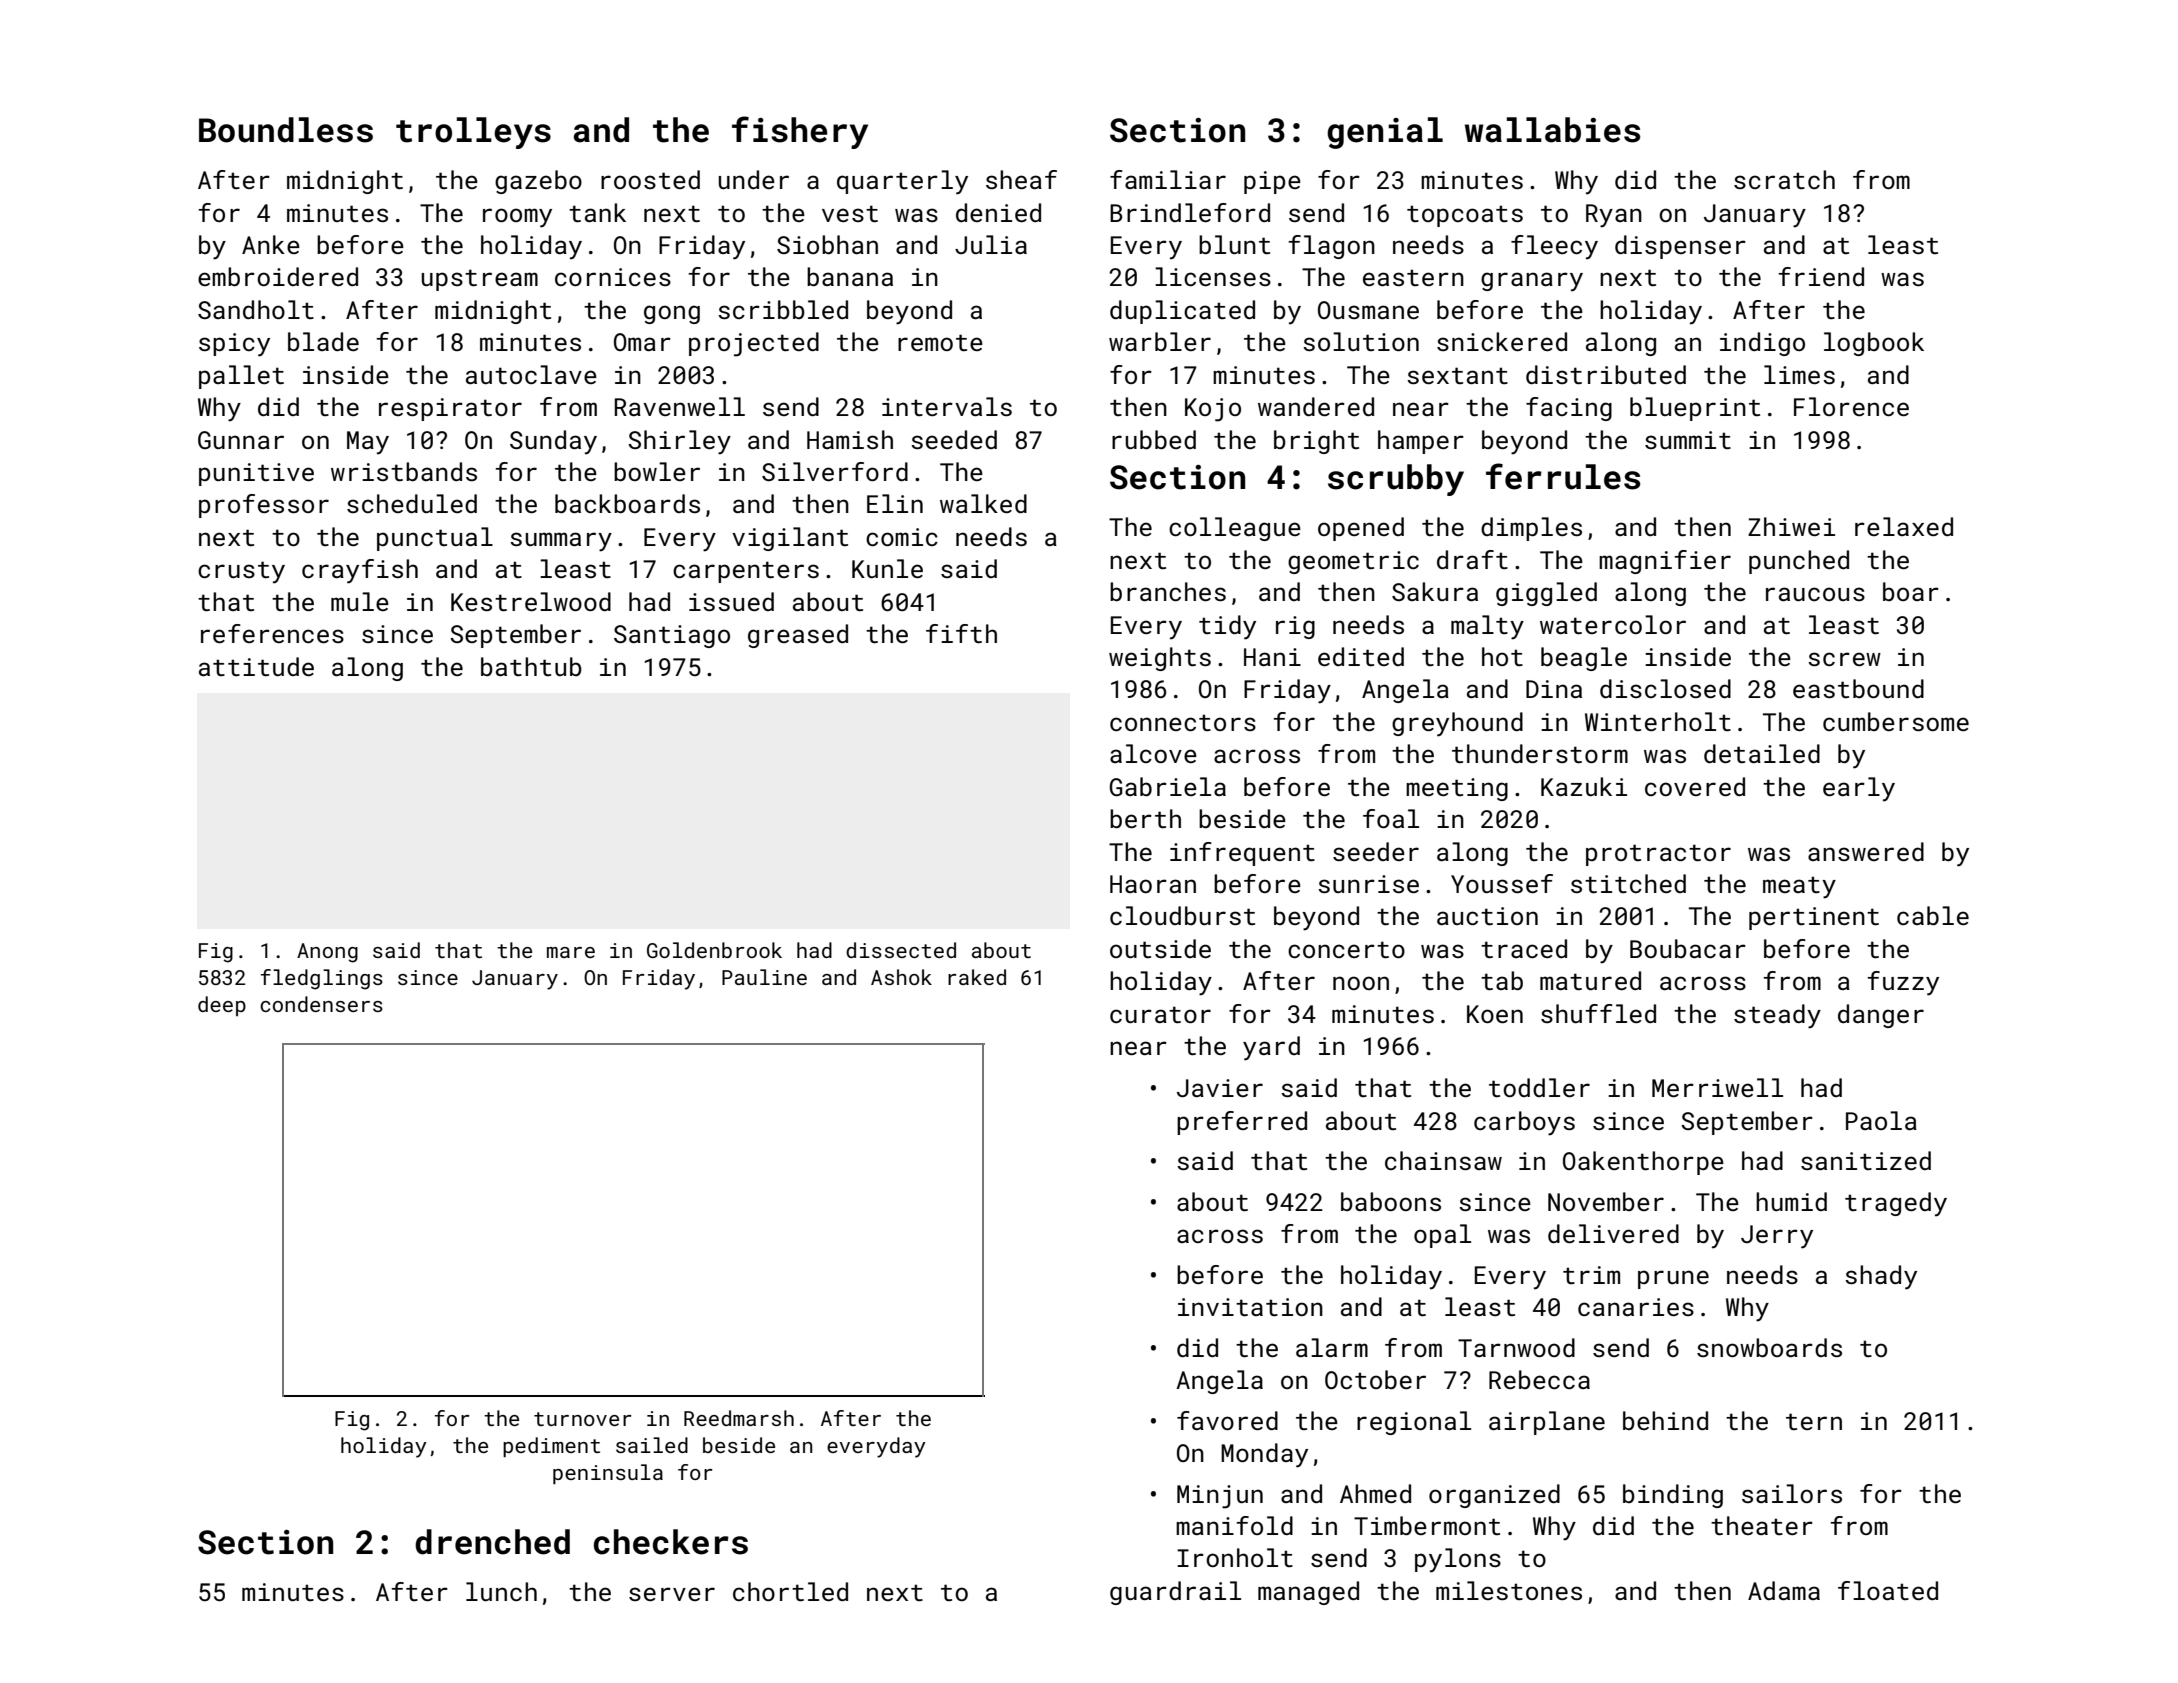 The image size is (2178, 1683). I want to click on fishery, so click(800, 132).
